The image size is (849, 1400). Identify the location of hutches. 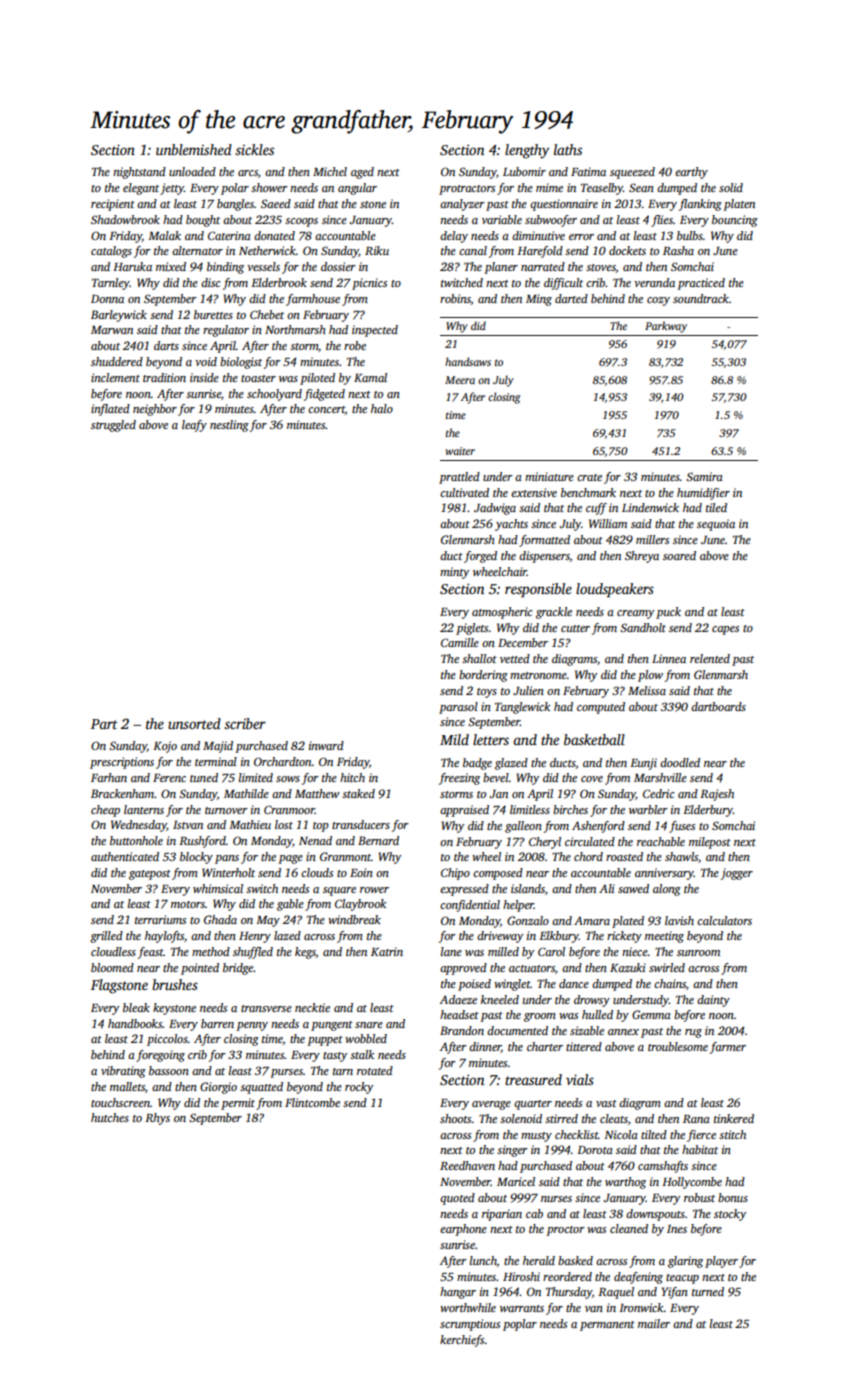
(110, 1117).
